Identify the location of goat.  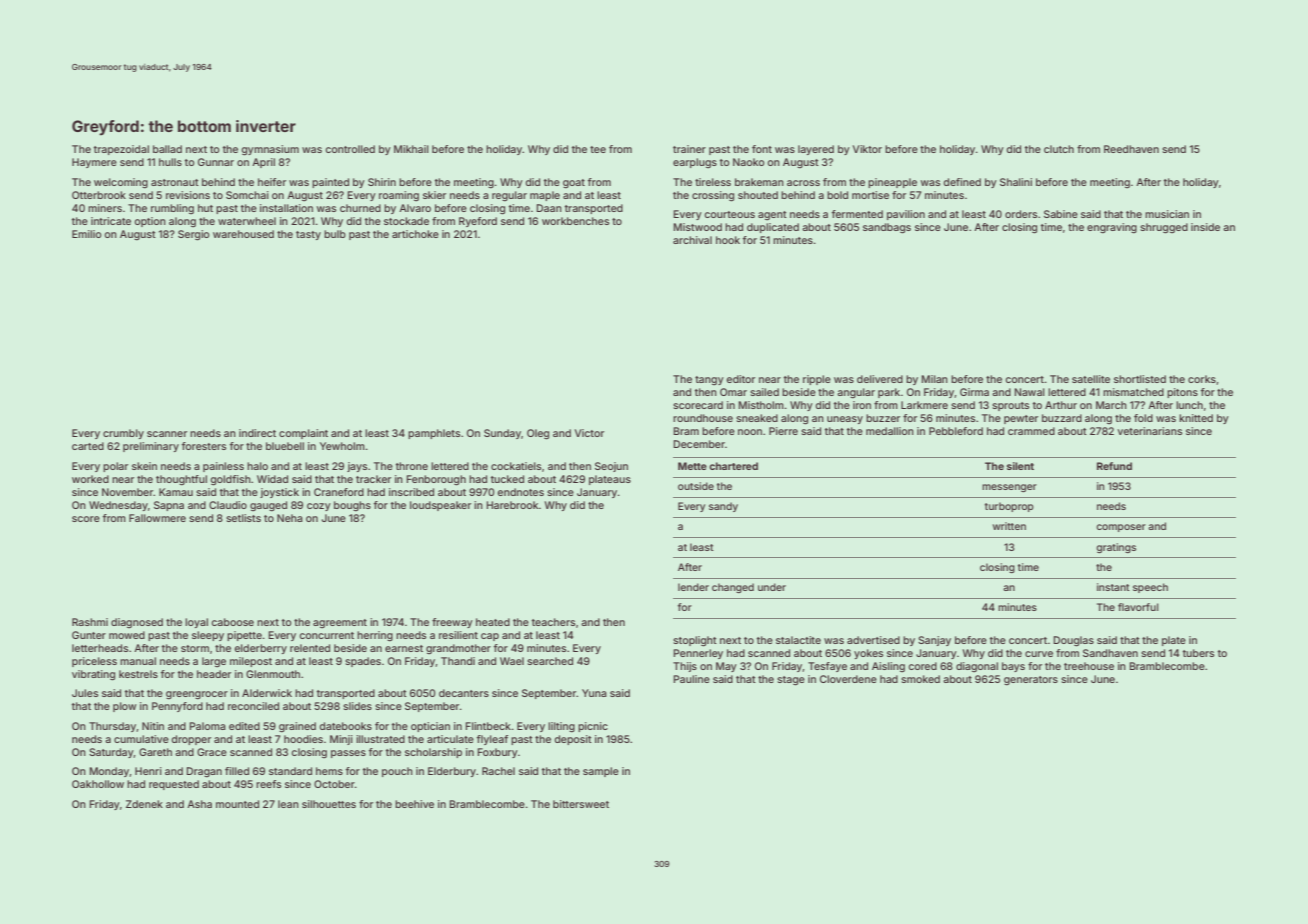
(574, 184).
